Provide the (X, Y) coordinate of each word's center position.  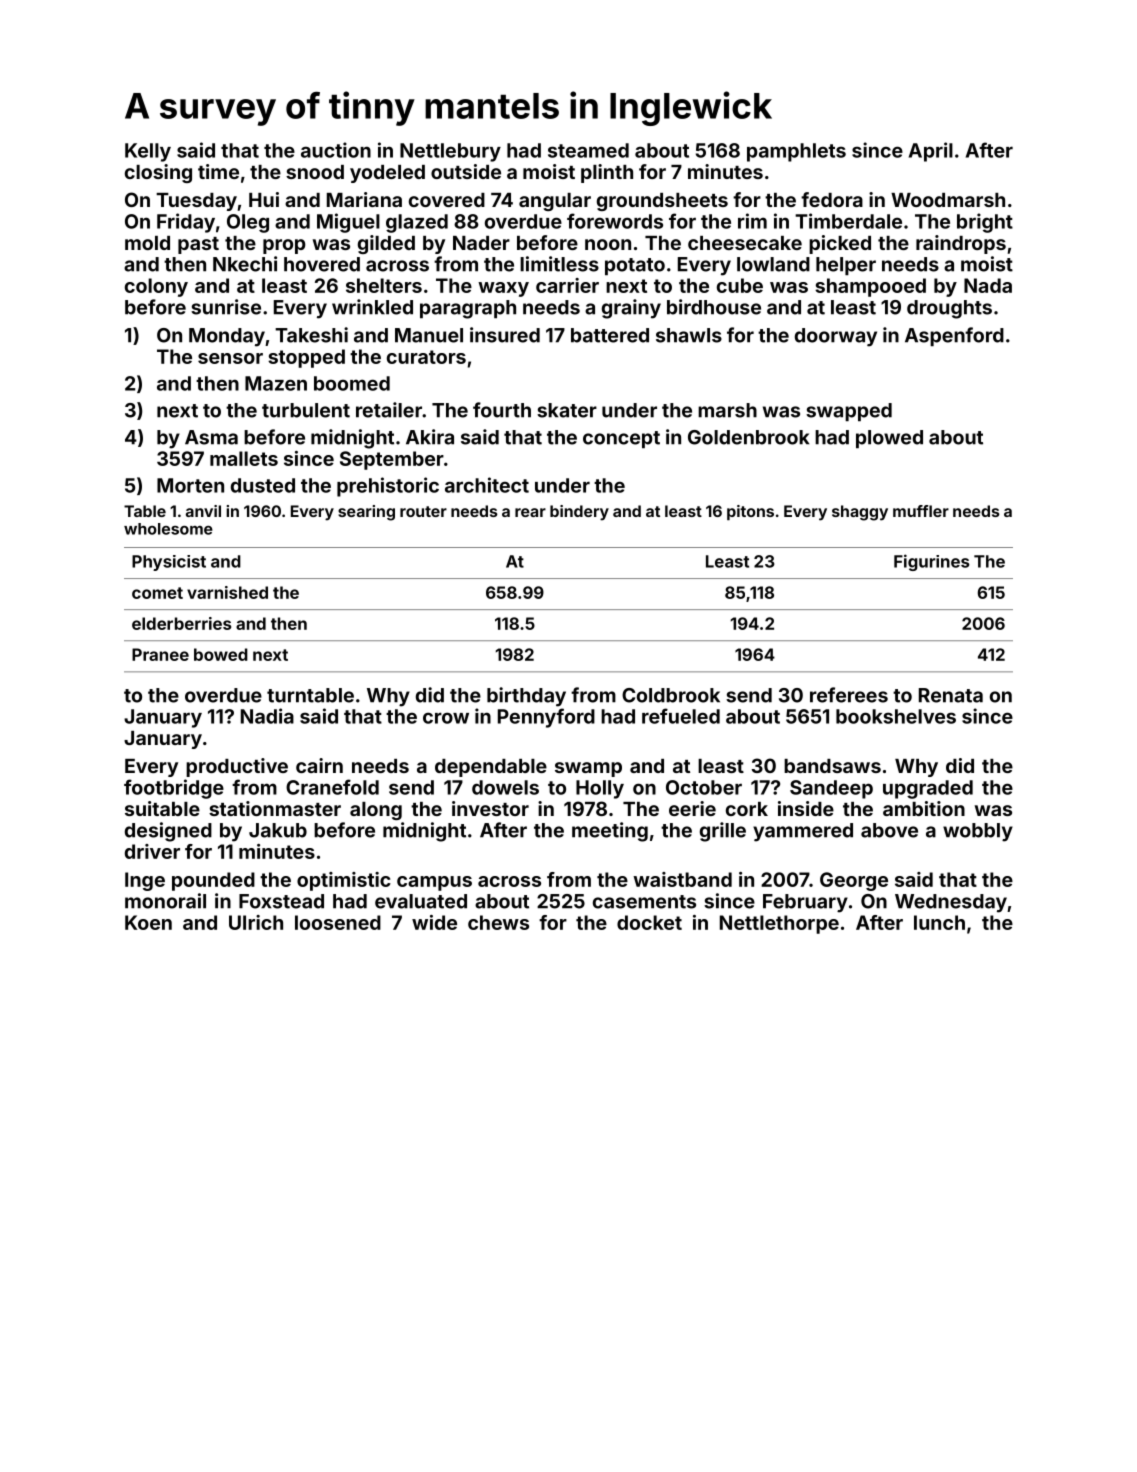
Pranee (160, 654)
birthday (526, 697)
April (931, 152)
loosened (338, 922)
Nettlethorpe (779, 924)
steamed (588, 150)
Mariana (364, 199)
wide (434, 922)
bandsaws (832, 766)
